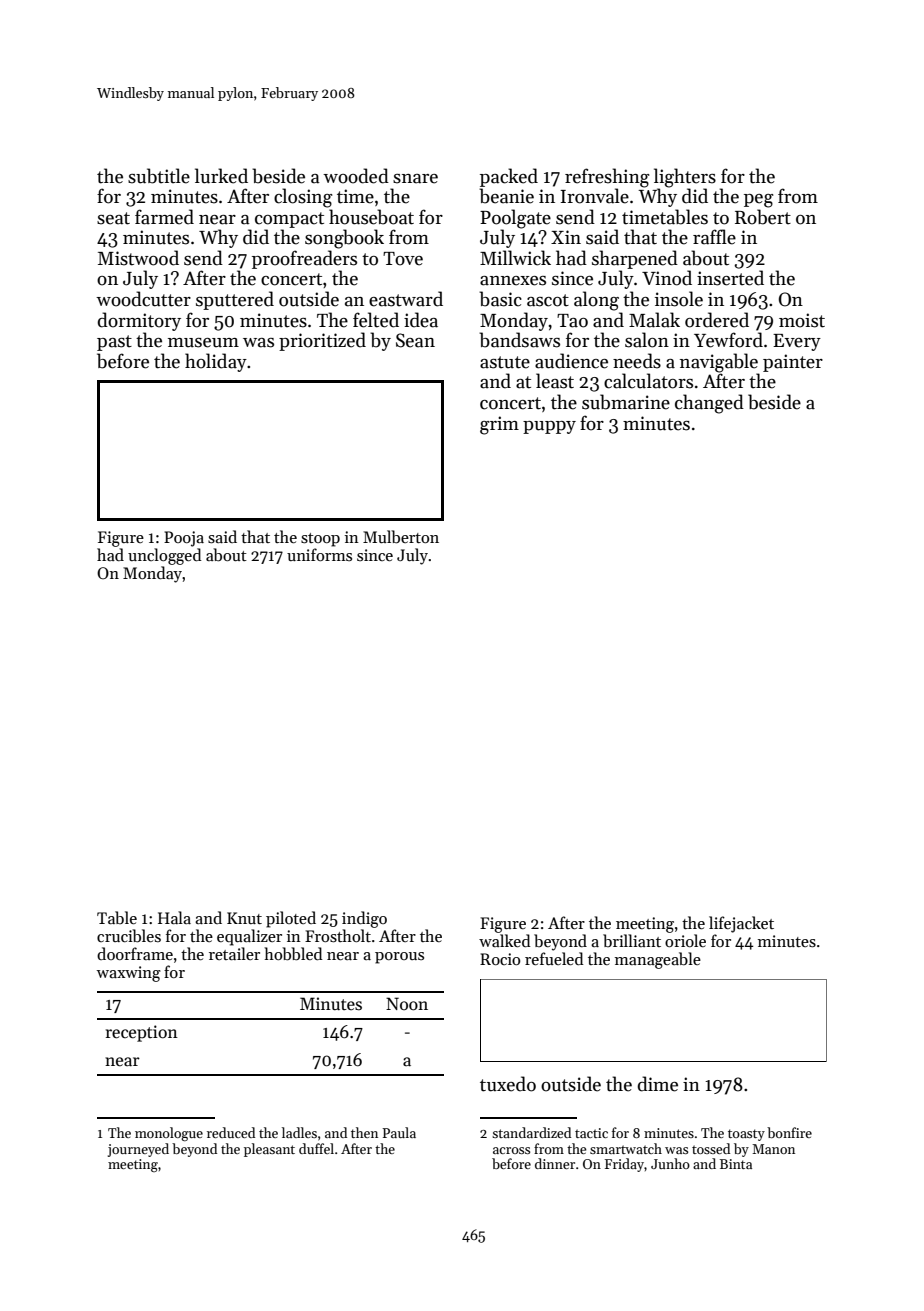 The width and height of the screenshot is (924, 1311). Describe the element at coordinates (709, 404) in the screenshot. I see `changed` at that location.
